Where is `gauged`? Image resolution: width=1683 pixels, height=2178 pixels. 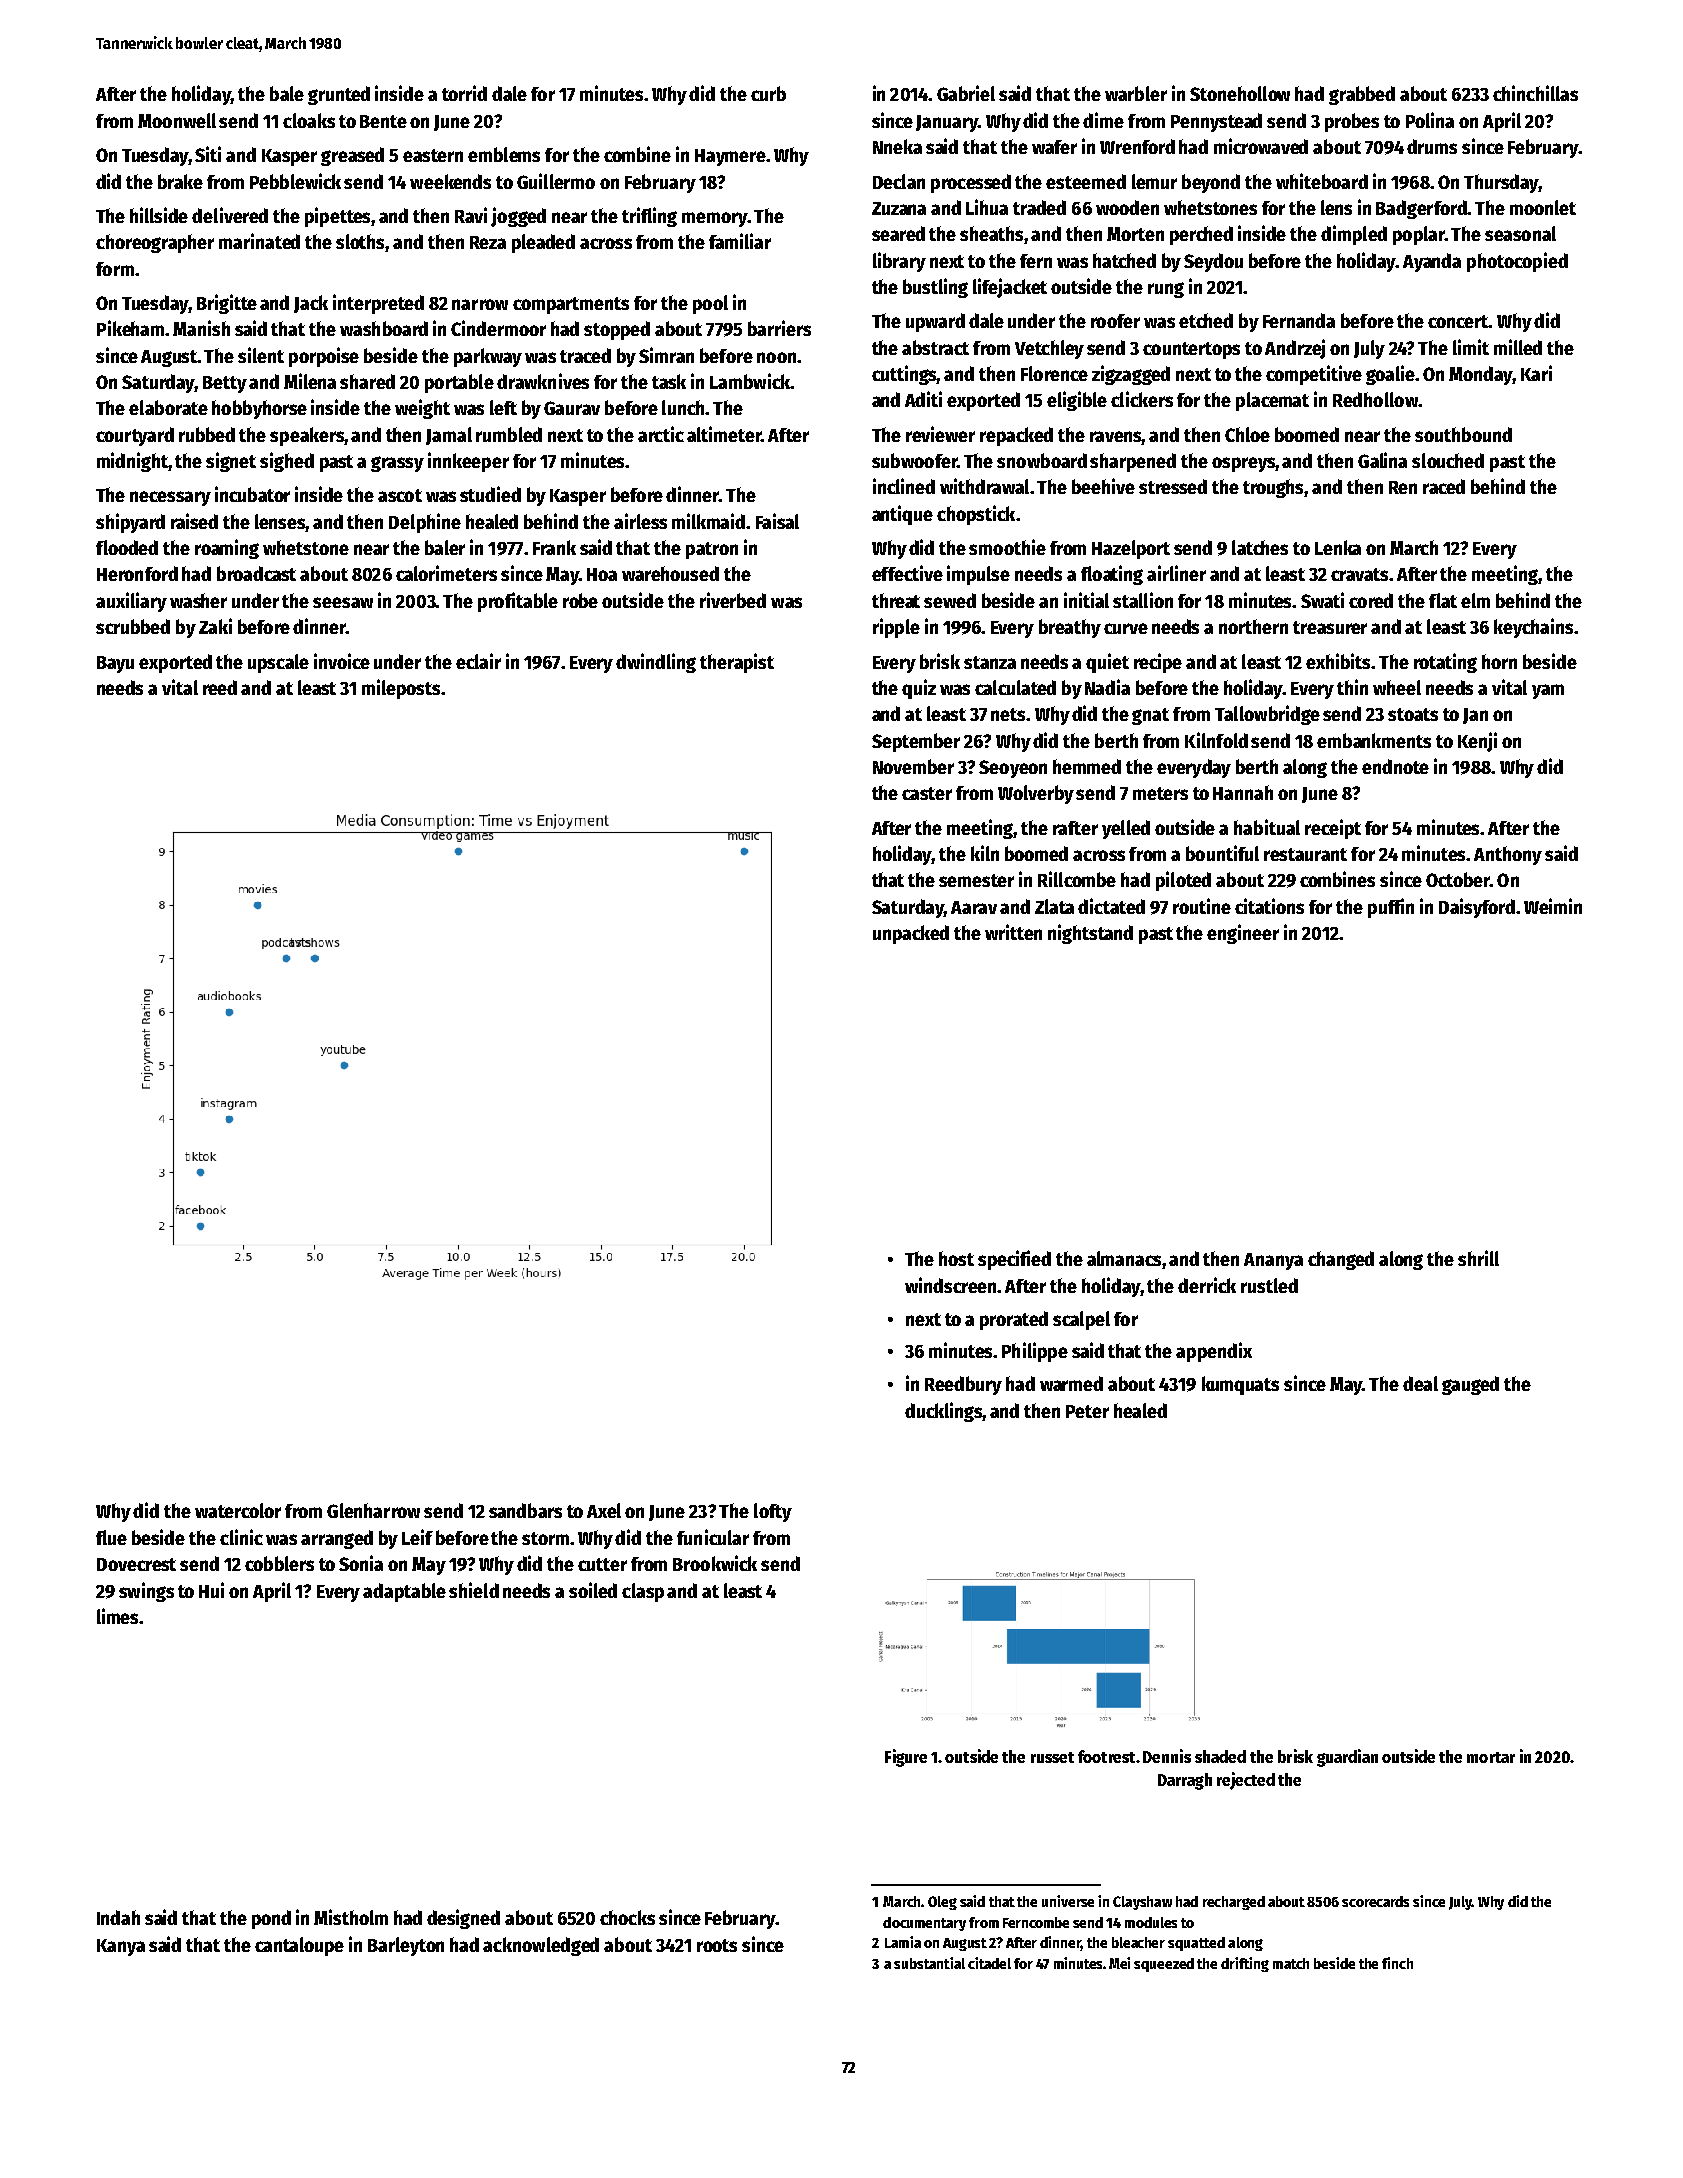
gauged is located at coordinates (1470, 1385).
